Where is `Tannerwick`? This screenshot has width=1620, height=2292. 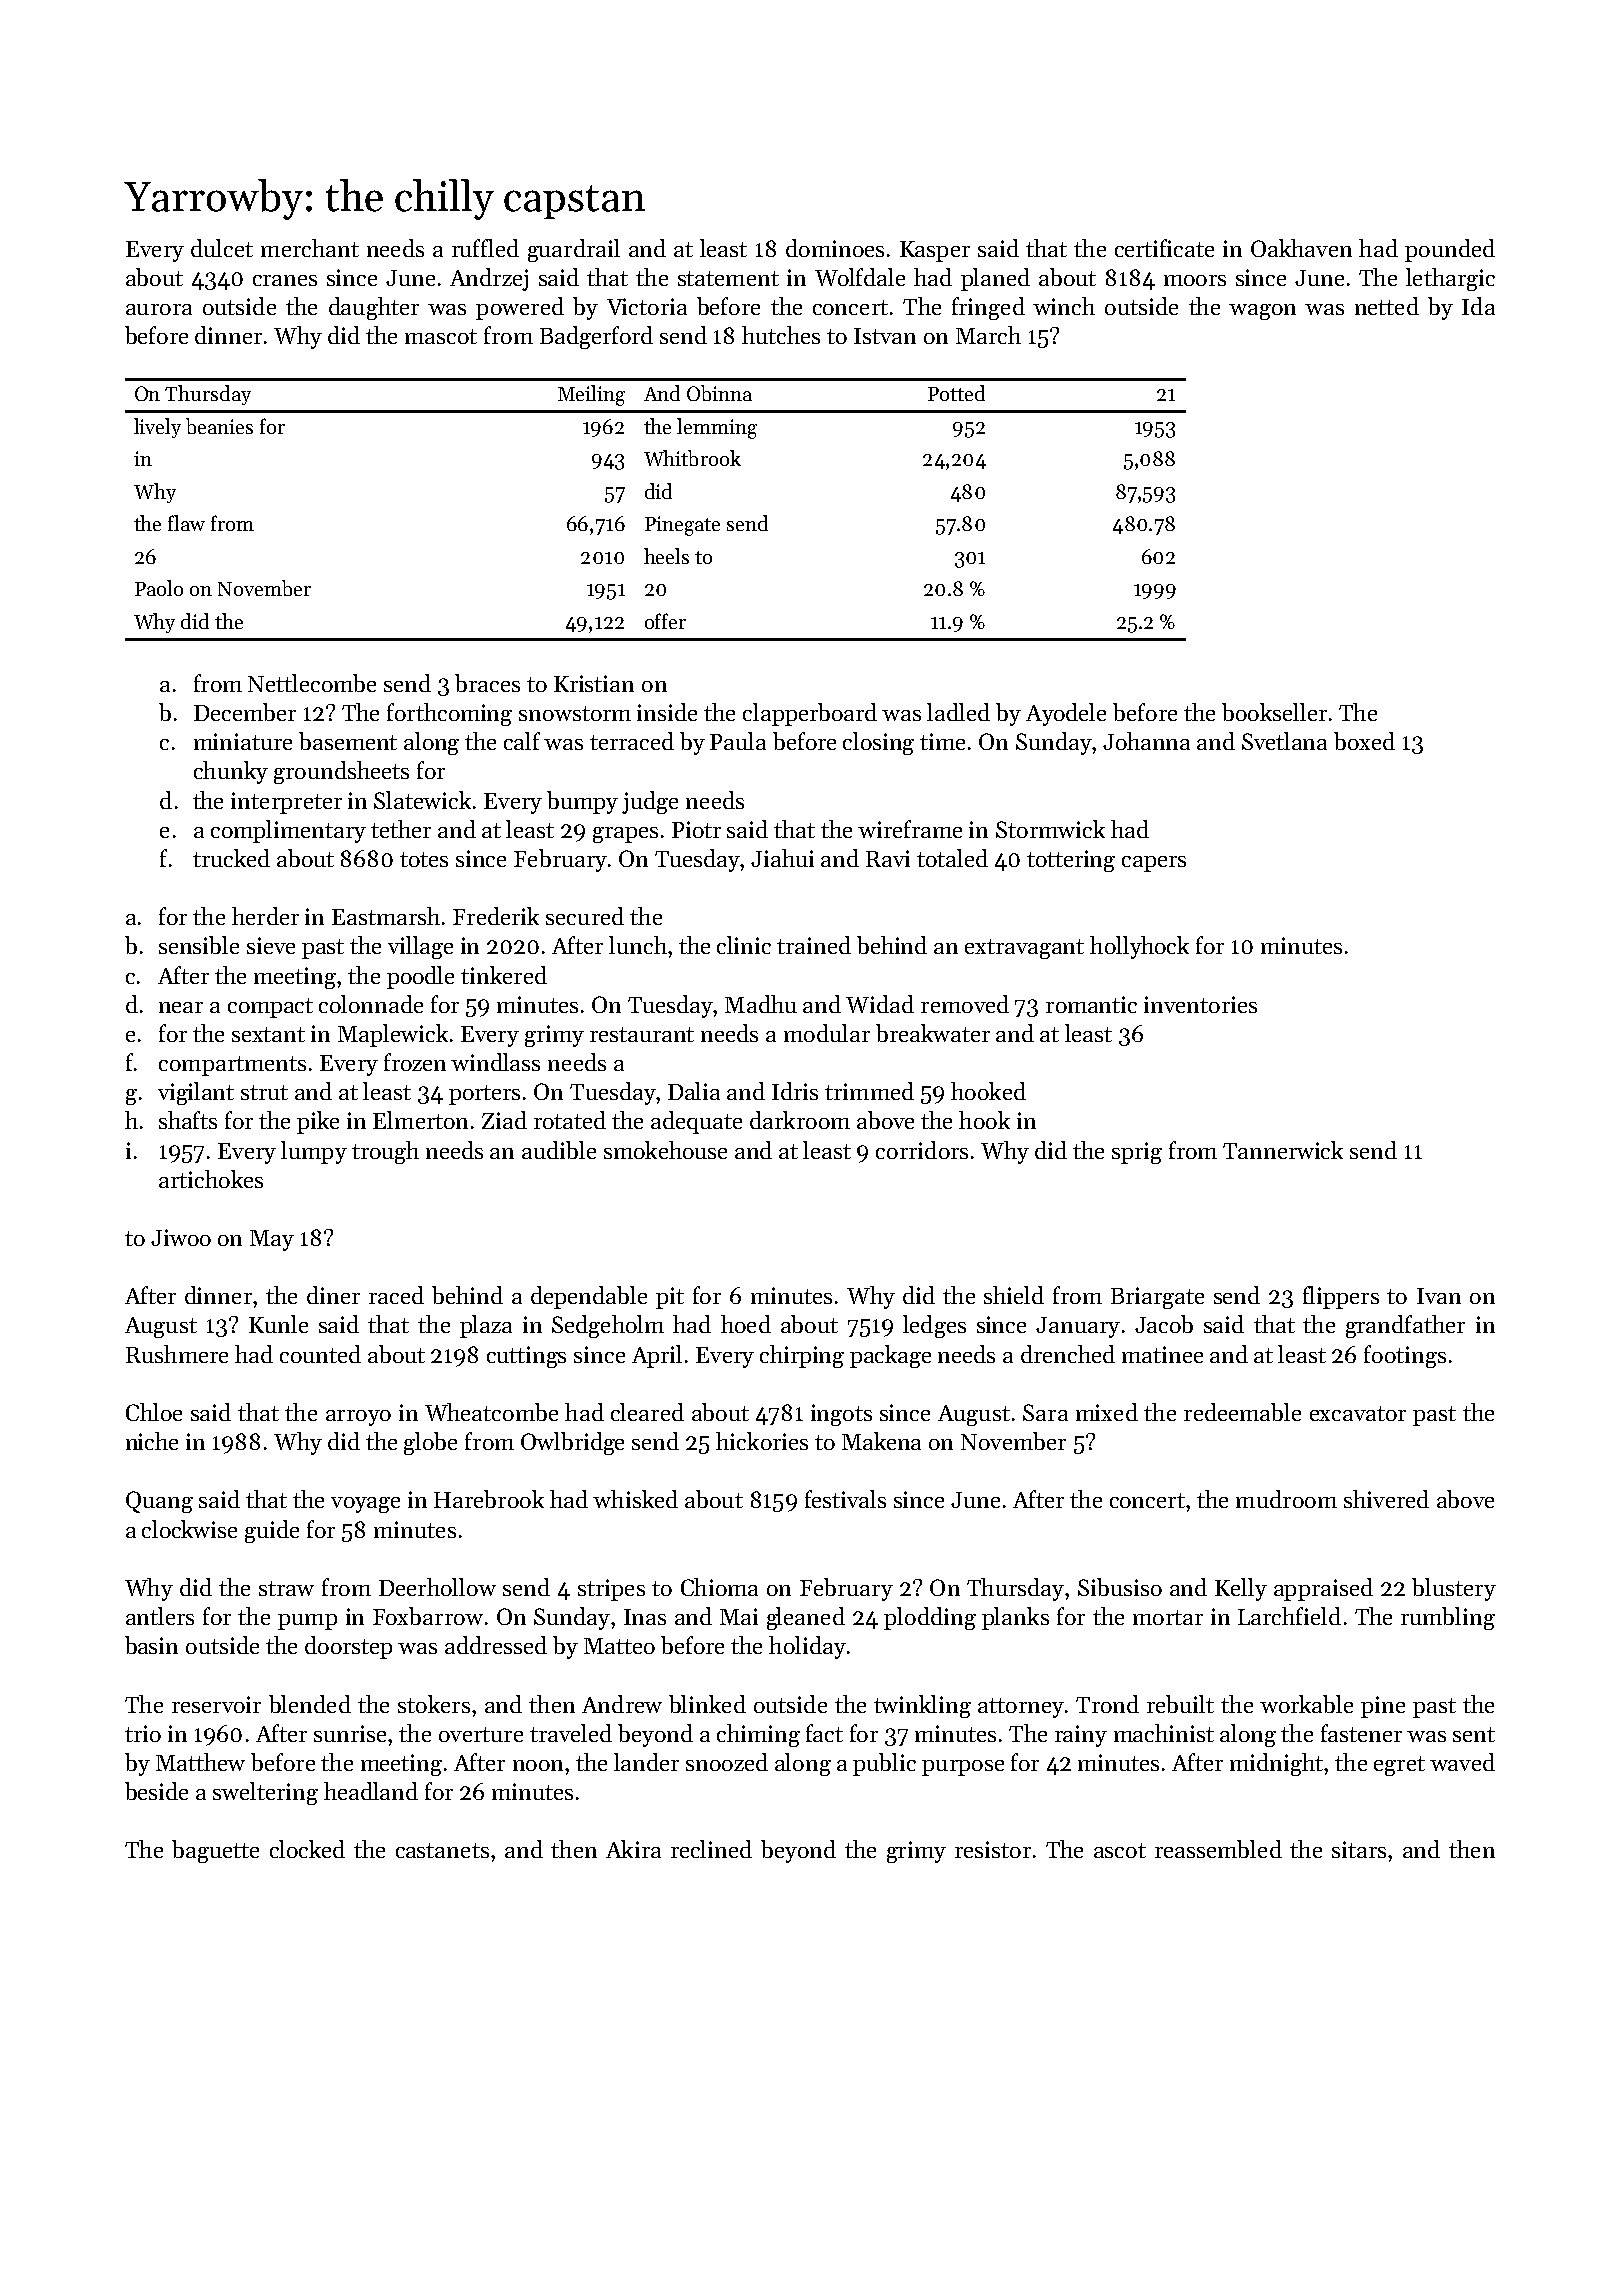
Tannerwick is located at coordinates (1283, 1150).
